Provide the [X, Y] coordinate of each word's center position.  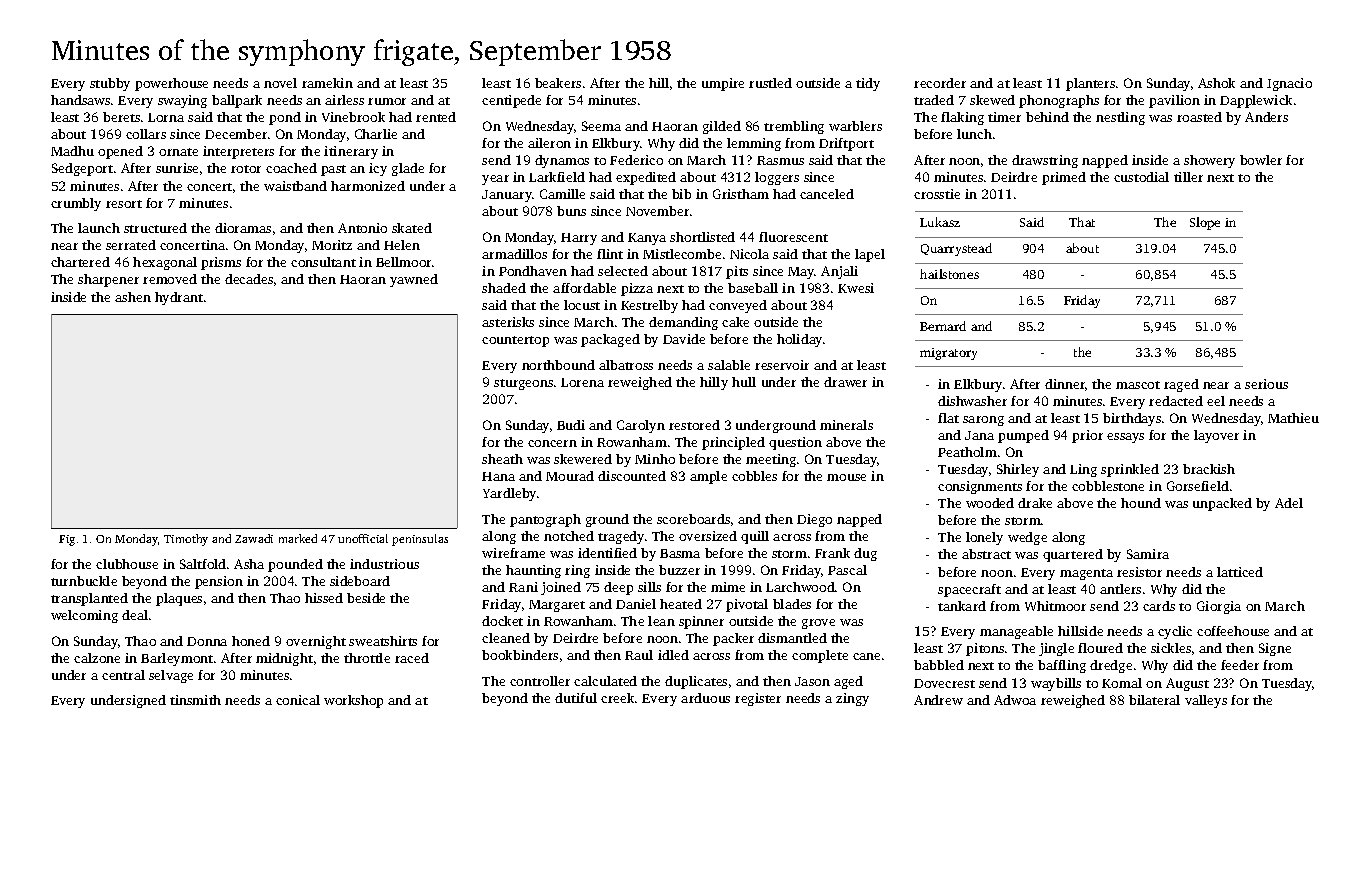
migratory [948, 354]
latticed [1240, 572]
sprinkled [1130, 470]
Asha [249, 564]
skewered [583, 459]
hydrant [179, 298]
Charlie [376, 134]
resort [124, 204]
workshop [353, 701]
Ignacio [1289, 84]
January [507, 196]
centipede [511, 101]
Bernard [943, 326]
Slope [1205, 223]
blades [792, 604]
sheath [502, 459]
